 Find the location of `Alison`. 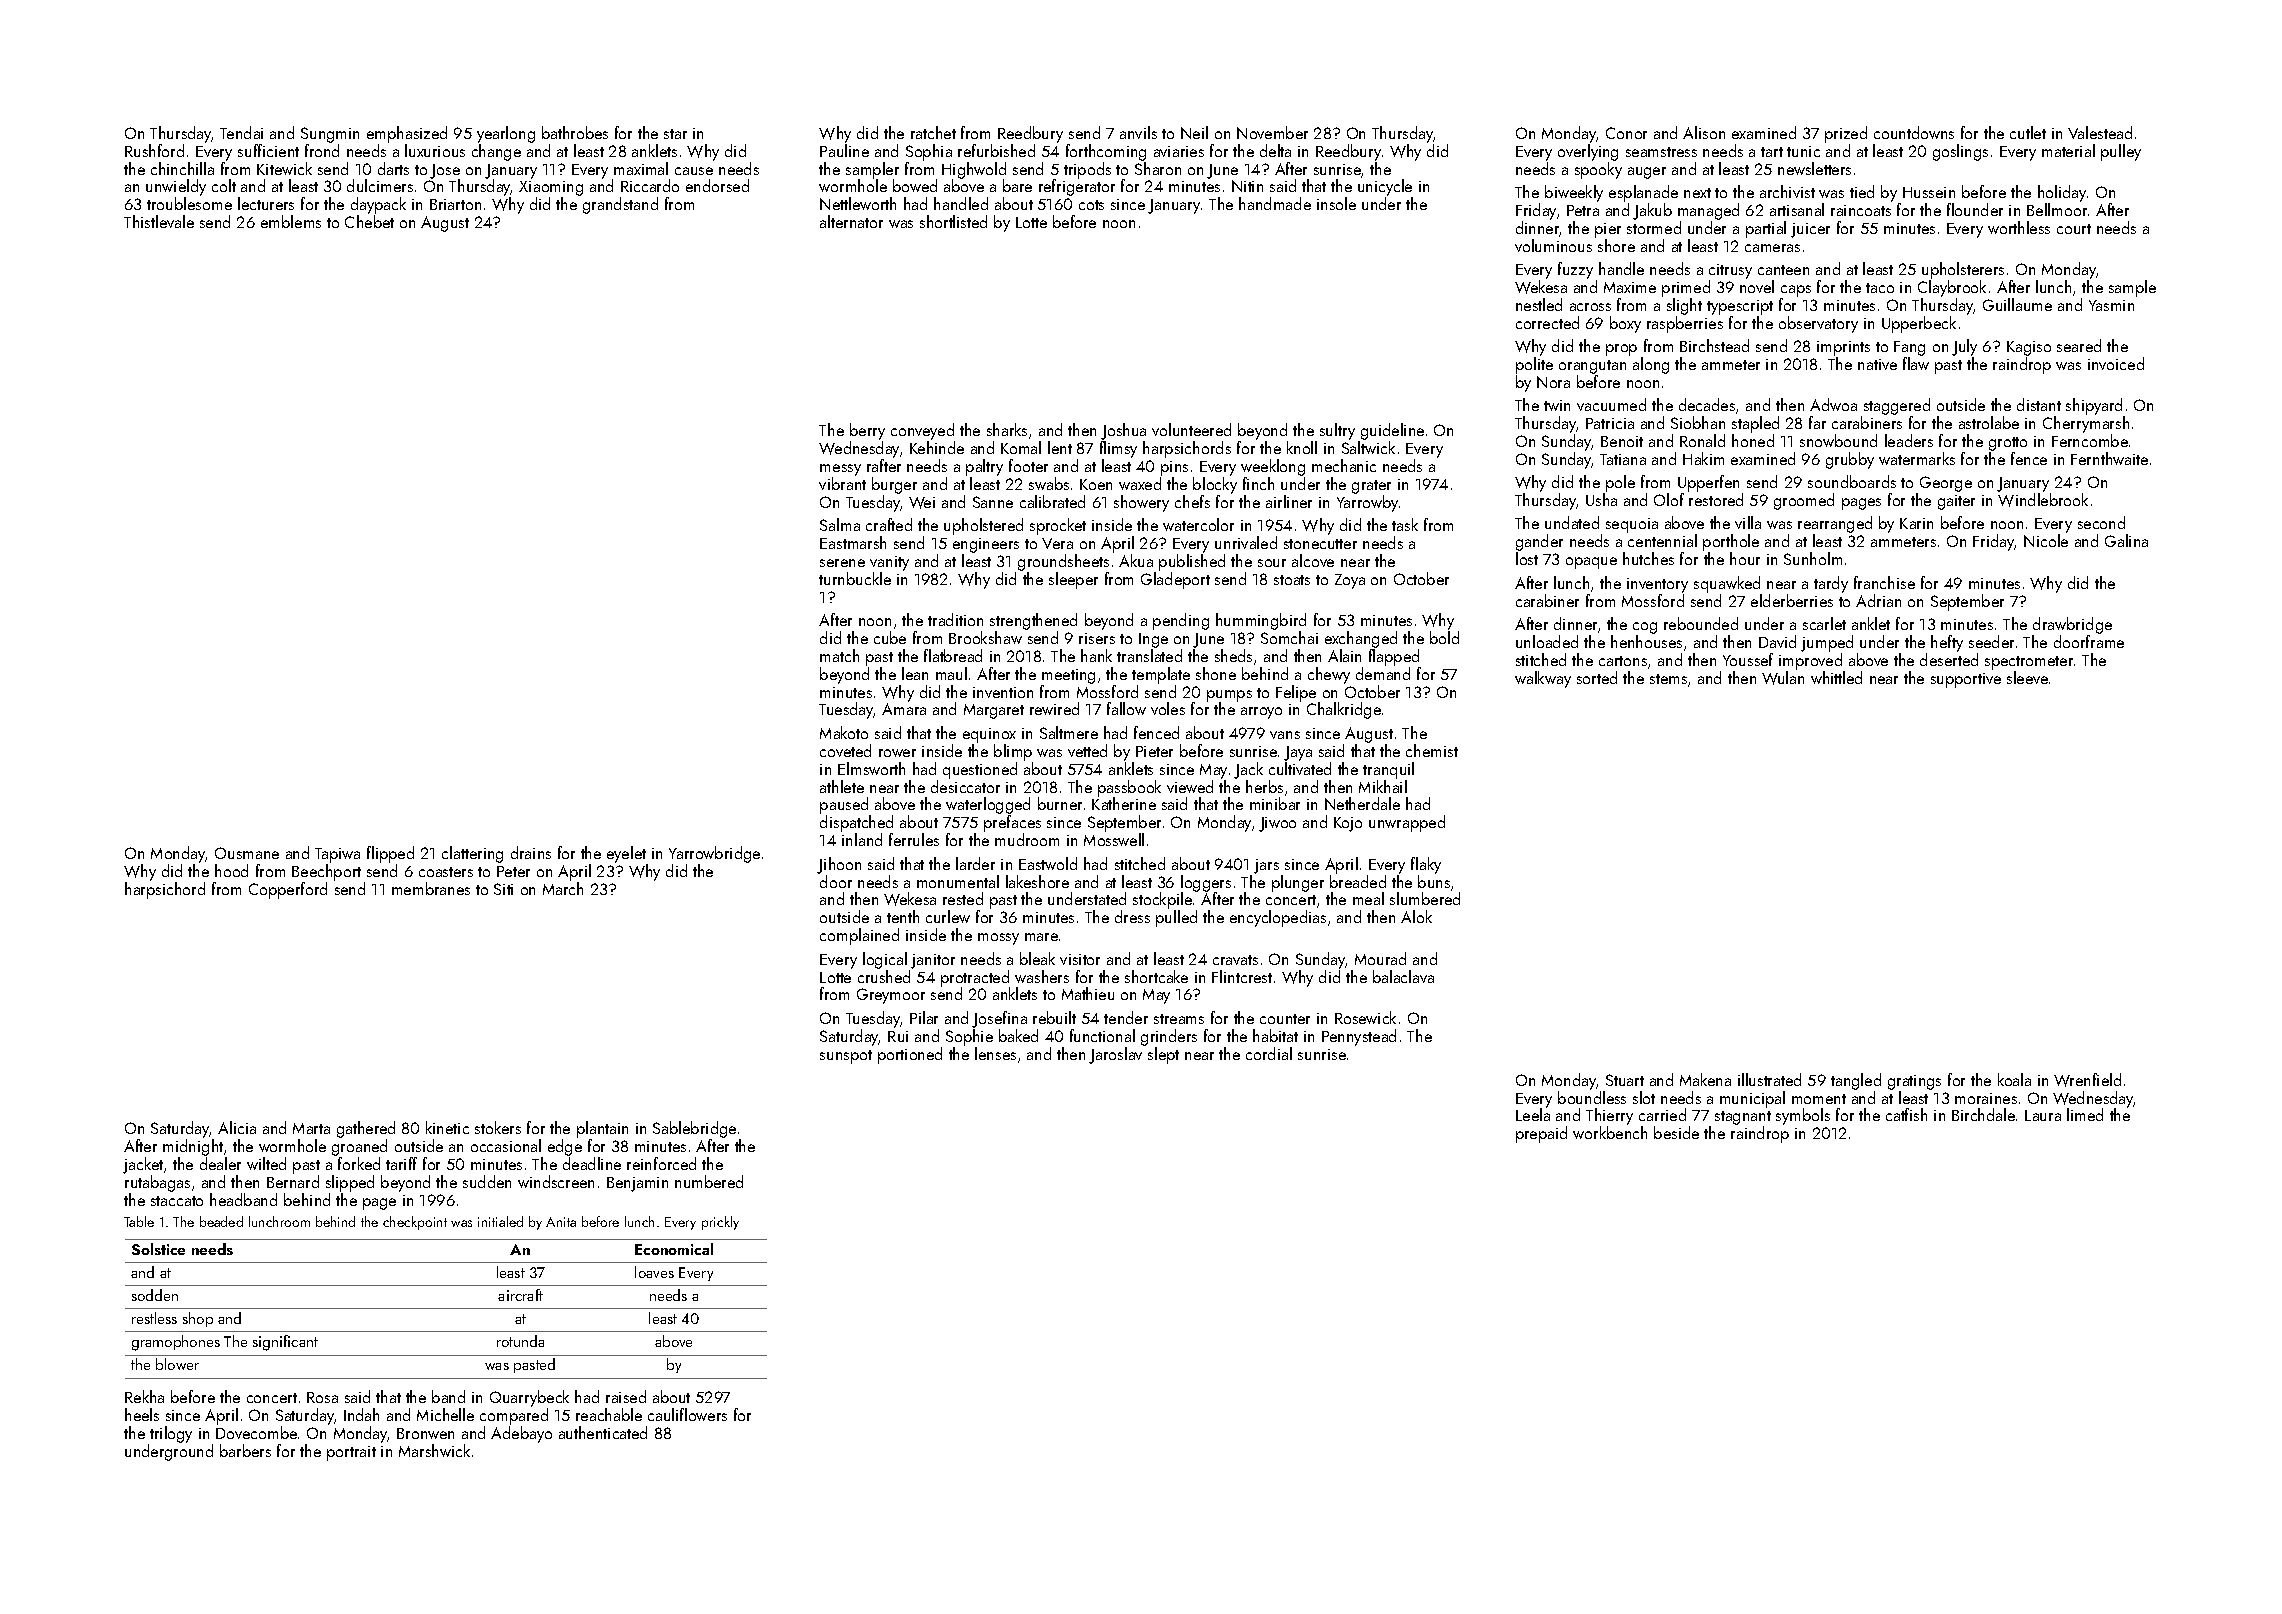

Alison is located at coordinates (1704, 132).
